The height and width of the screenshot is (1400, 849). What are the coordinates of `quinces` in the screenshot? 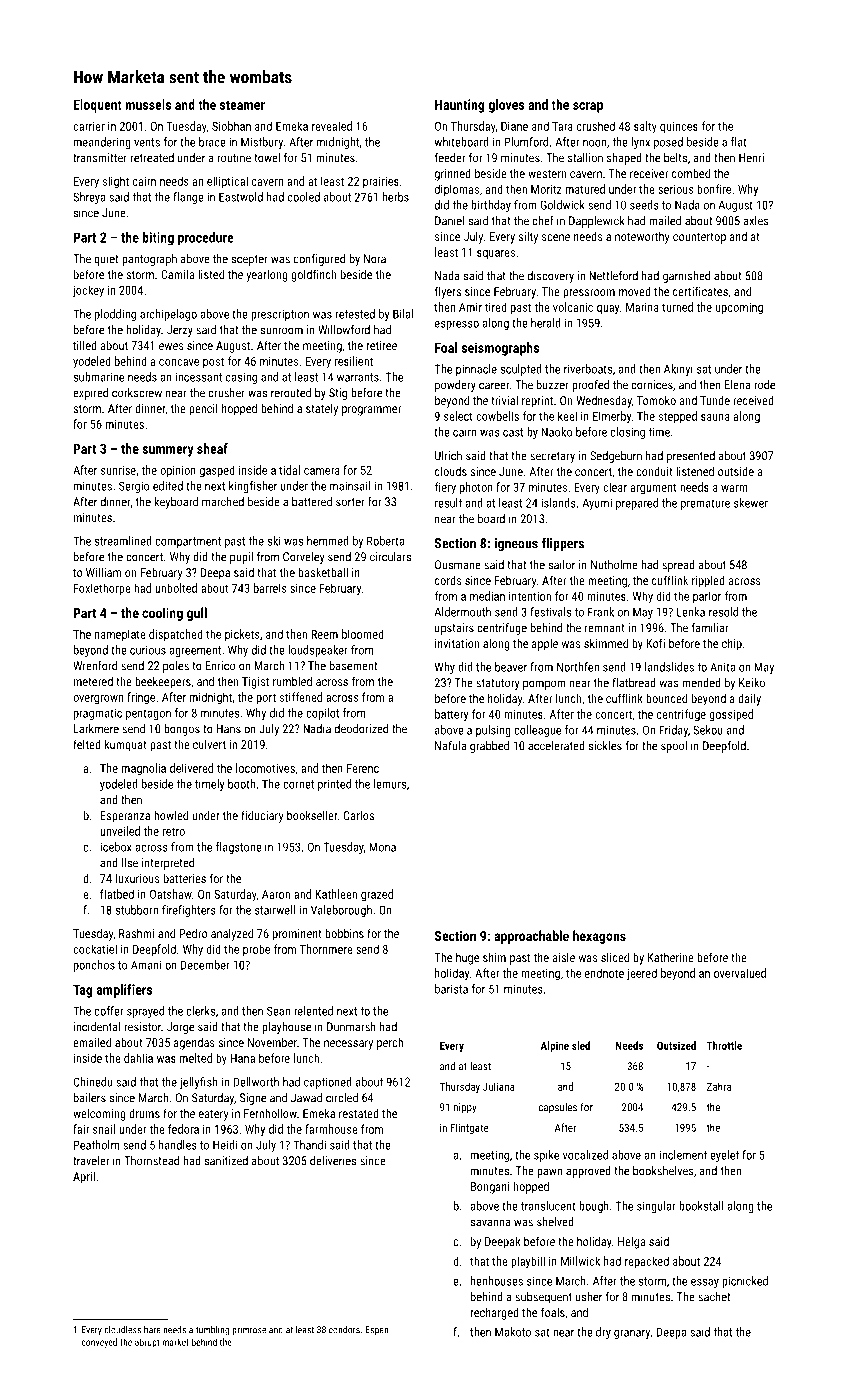 It's located at (679, 128).
